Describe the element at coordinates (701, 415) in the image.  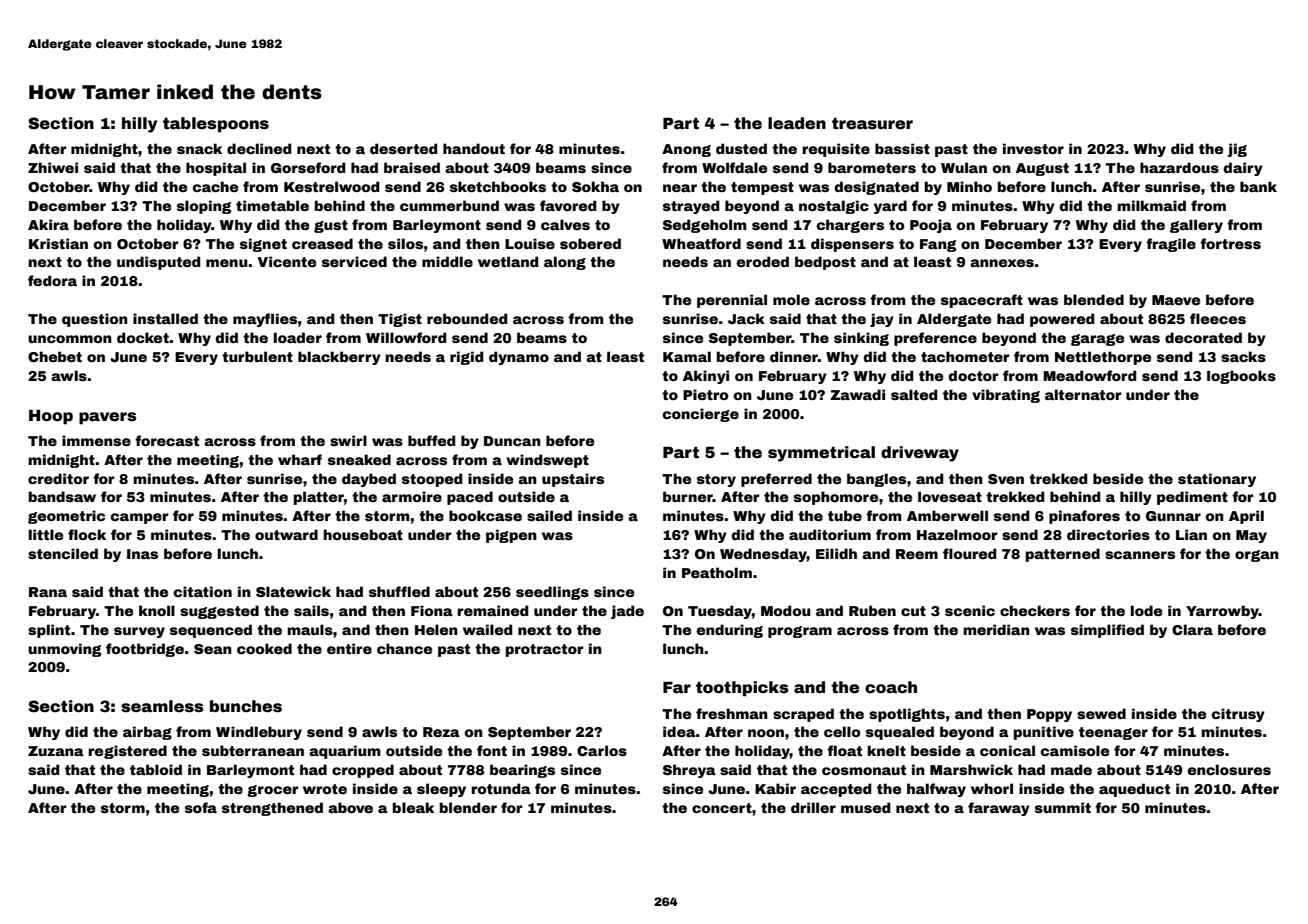
I see `concierge` at that location.
